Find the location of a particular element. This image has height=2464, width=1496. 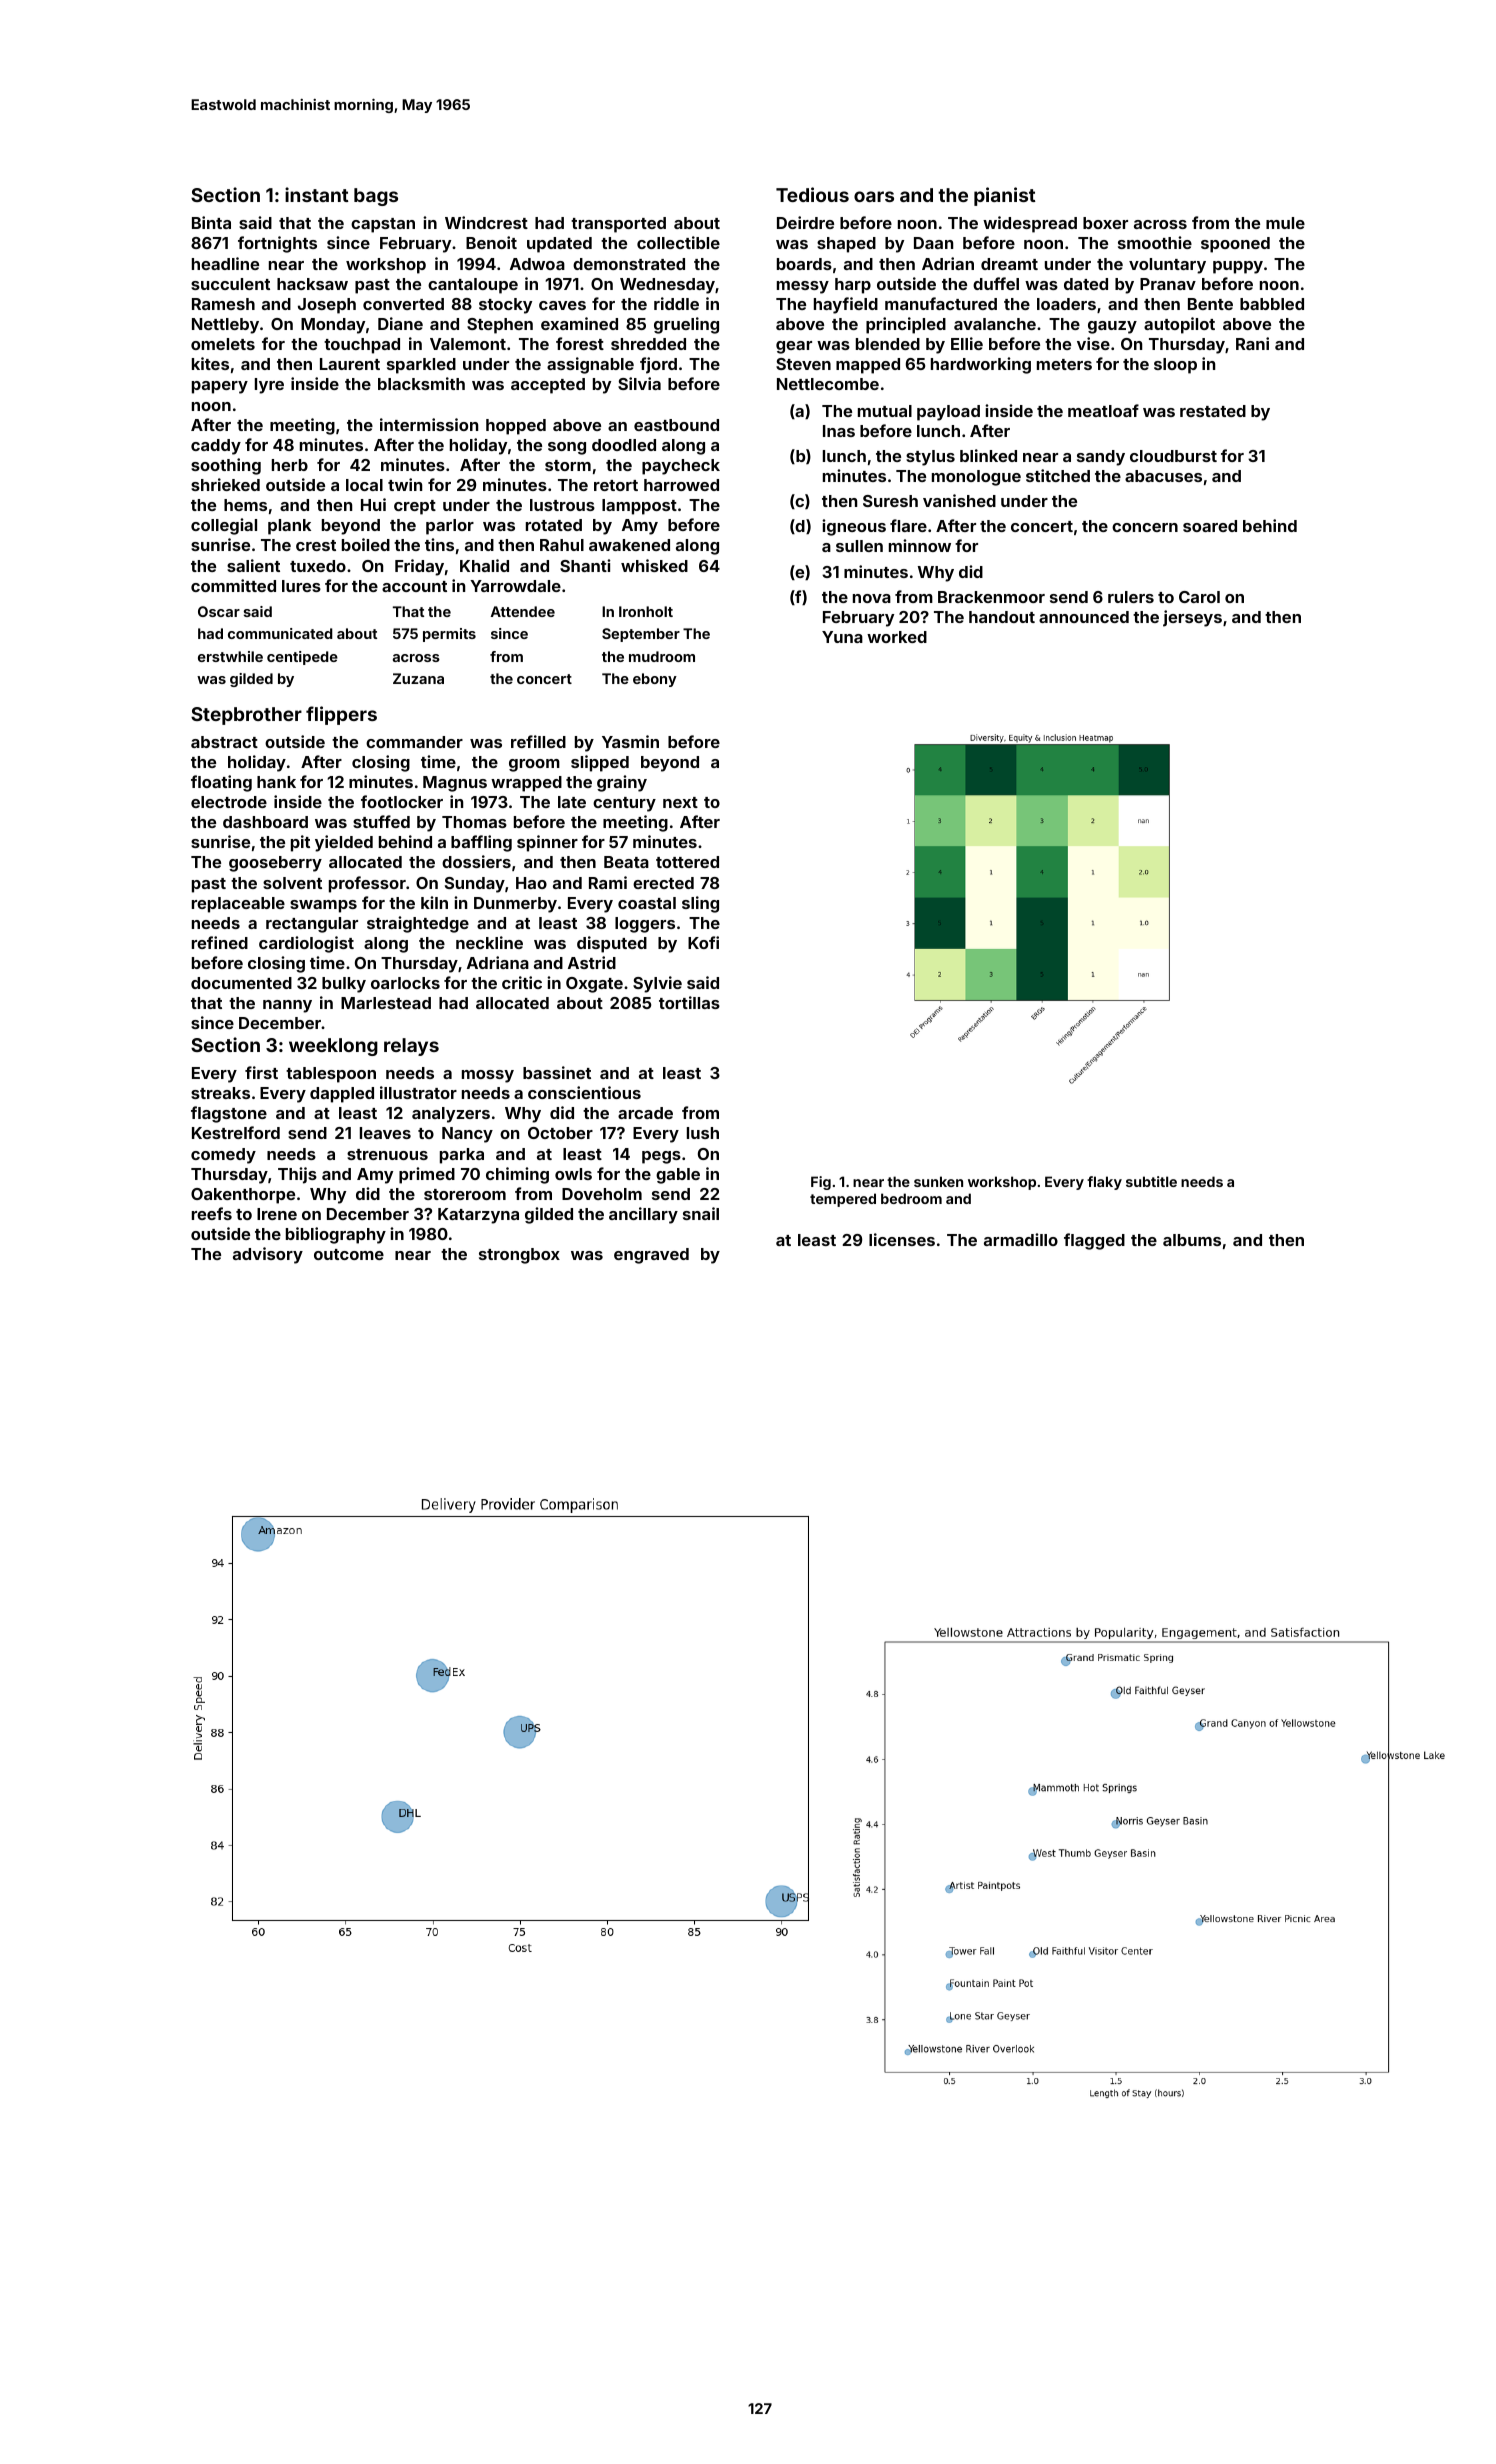

erstwhile is located at coordinates (230, 656).
